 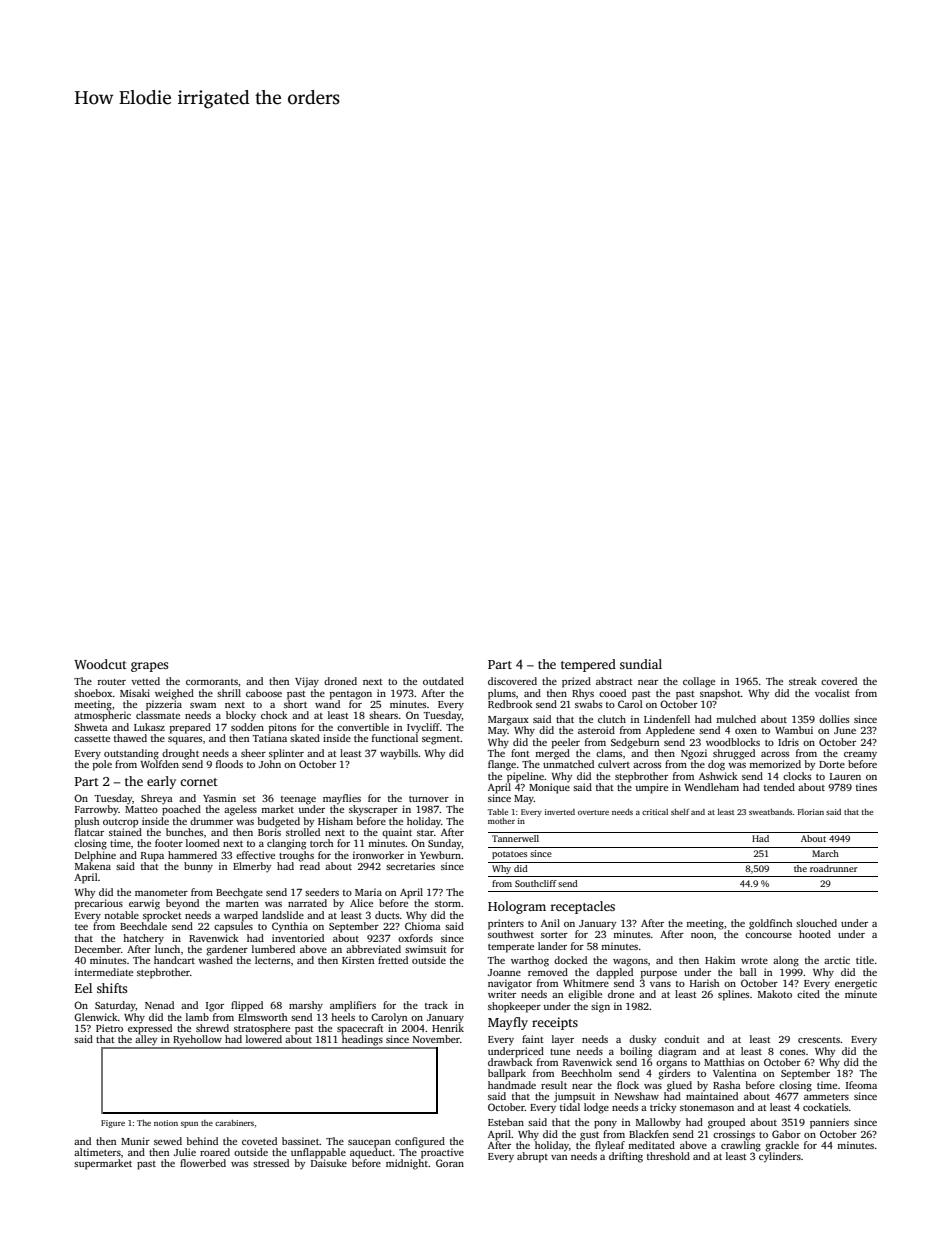 What do you see at coordinates (286, 754) in the document?
I see `splinter` at bounding box center [286, 754].
